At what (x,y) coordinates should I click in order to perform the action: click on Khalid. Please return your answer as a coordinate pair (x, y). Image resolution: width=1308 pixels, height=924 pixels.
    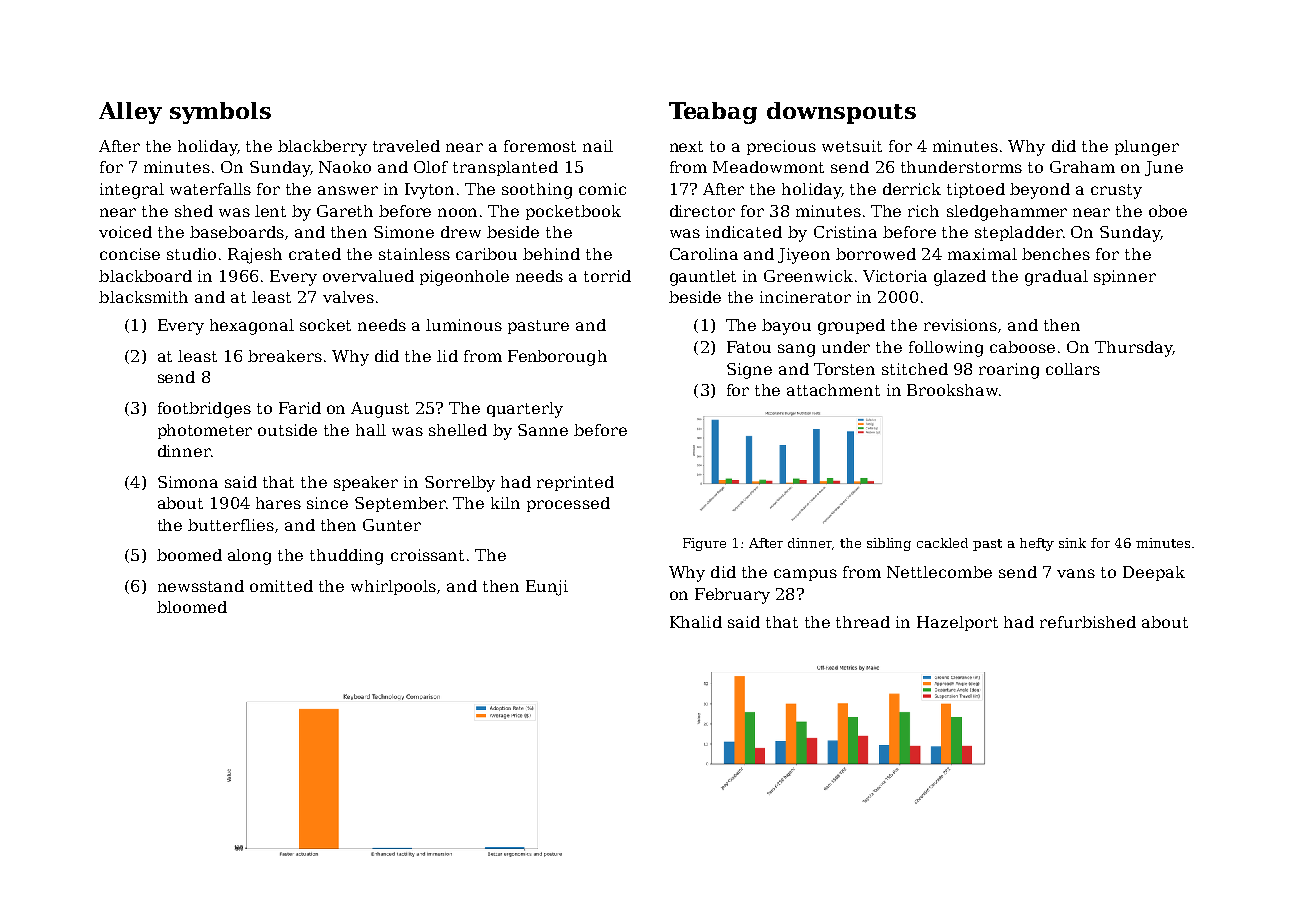
    Looking at the image, I should click on (696, 622).
